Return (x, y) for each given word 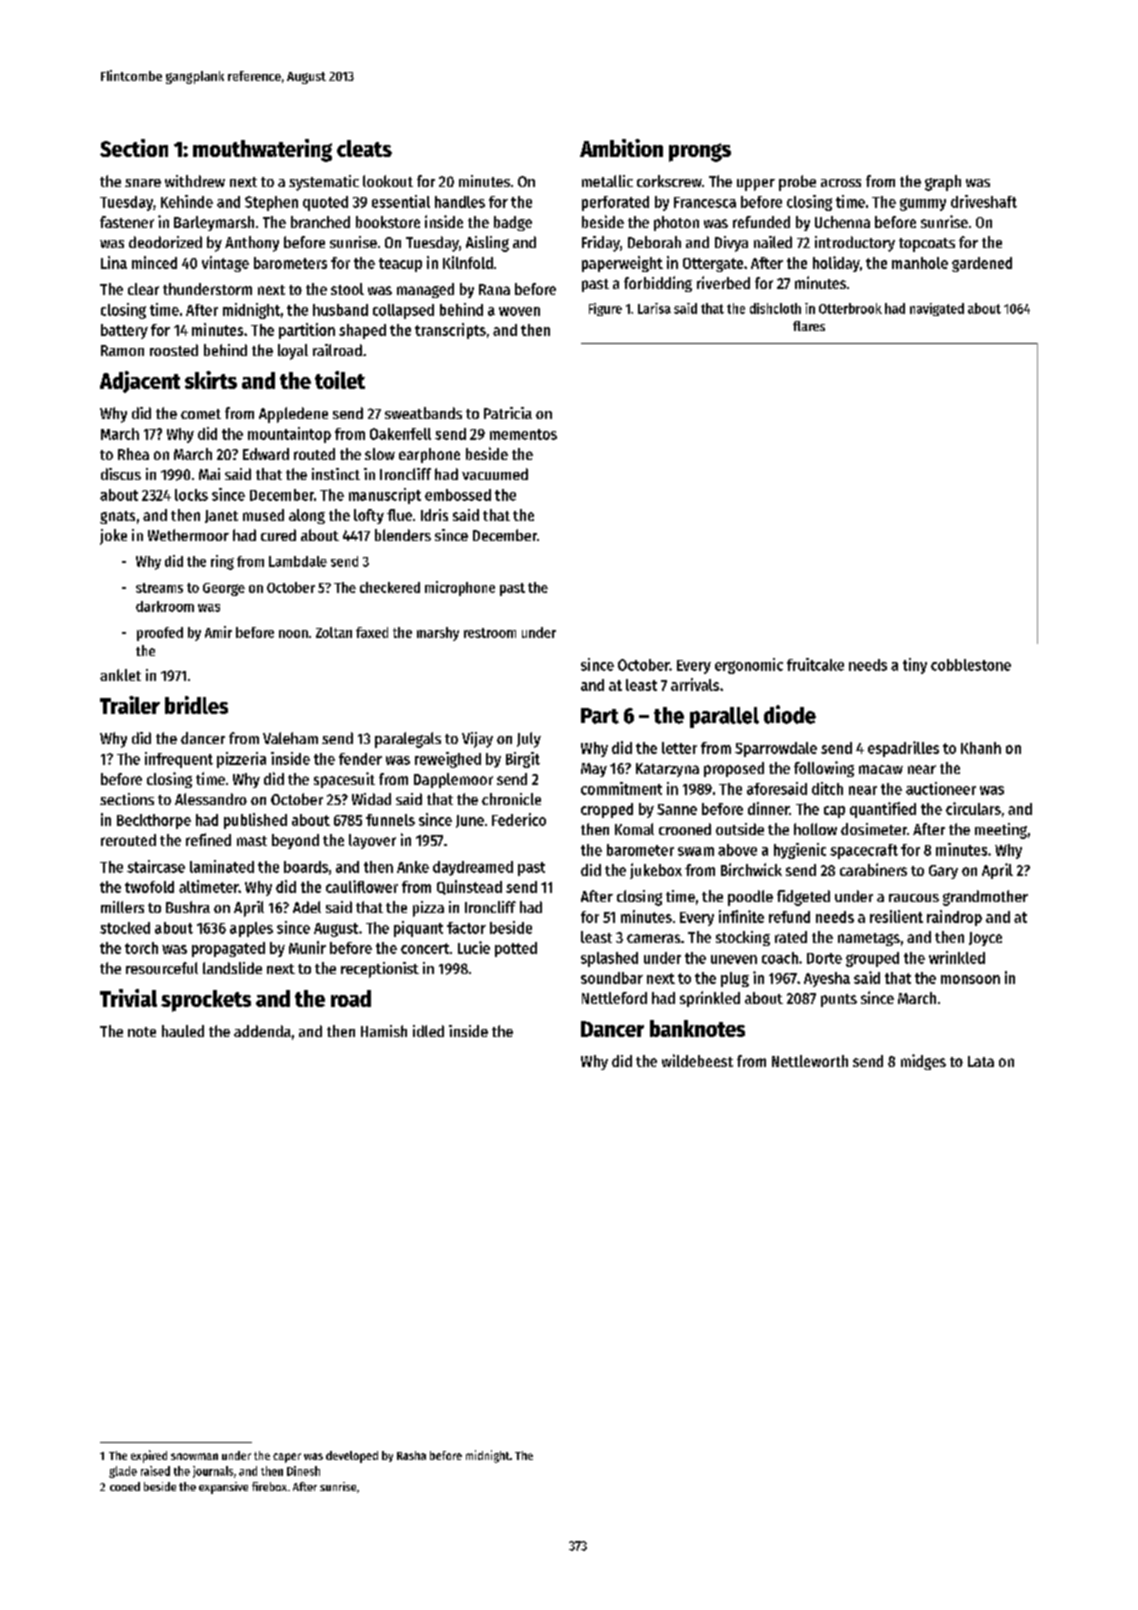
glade (123, 1472)
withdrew (195, 181)
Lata (981, 1061)
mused (263, 515)
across (841, 183)
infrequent (179, 760)
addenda (262, 1031)
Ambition (621, 148)
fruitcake (815, 664)
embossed (458, 495)
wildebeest (697, 1060)
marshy (438, 634)
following (824, 769)
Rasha (411, 1455)
